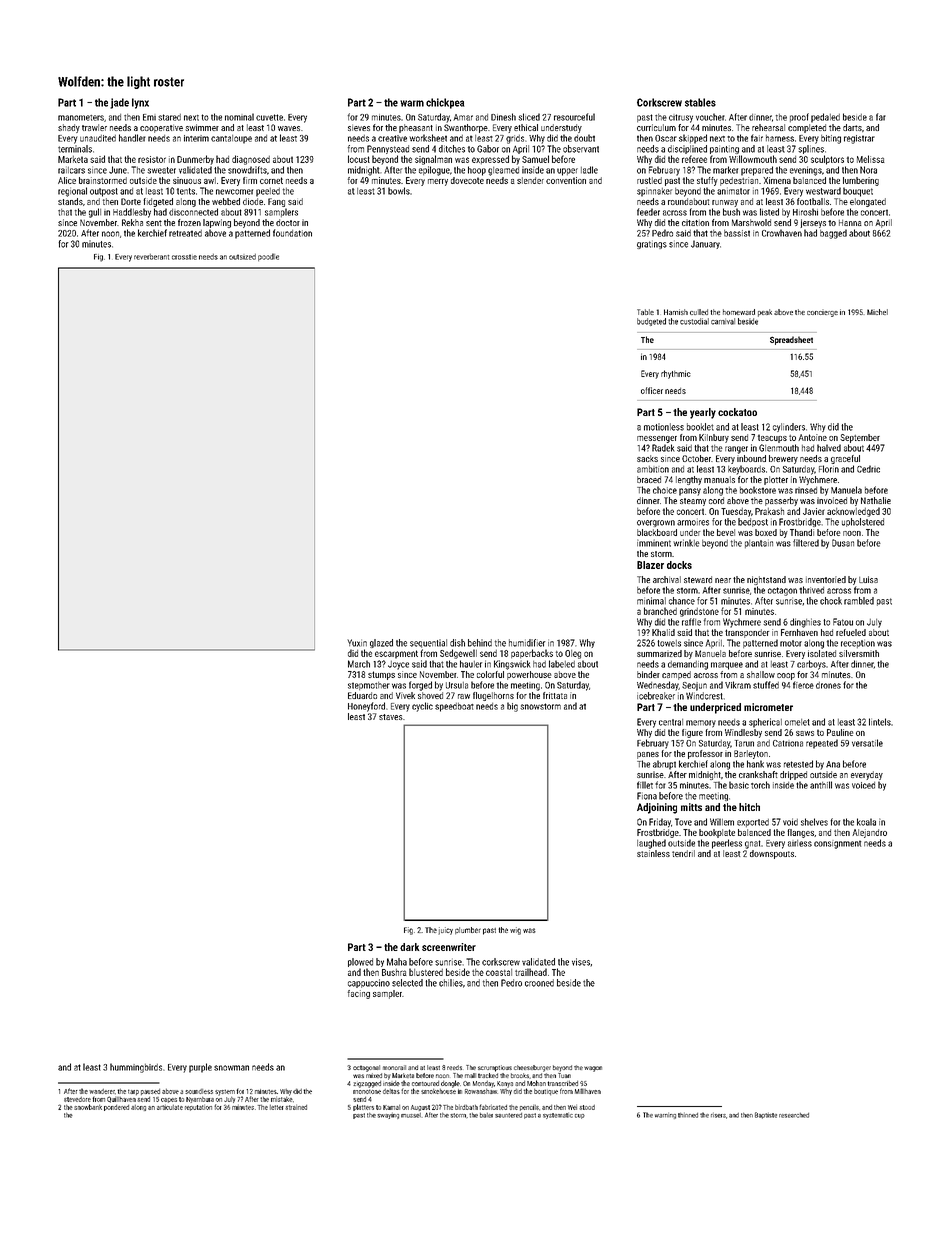 Image resolution: width=952 pixels, height=1233 pixels. Describe the element at coordinates (681, 118) in the screenshot. I see `citrusy` at that location.
